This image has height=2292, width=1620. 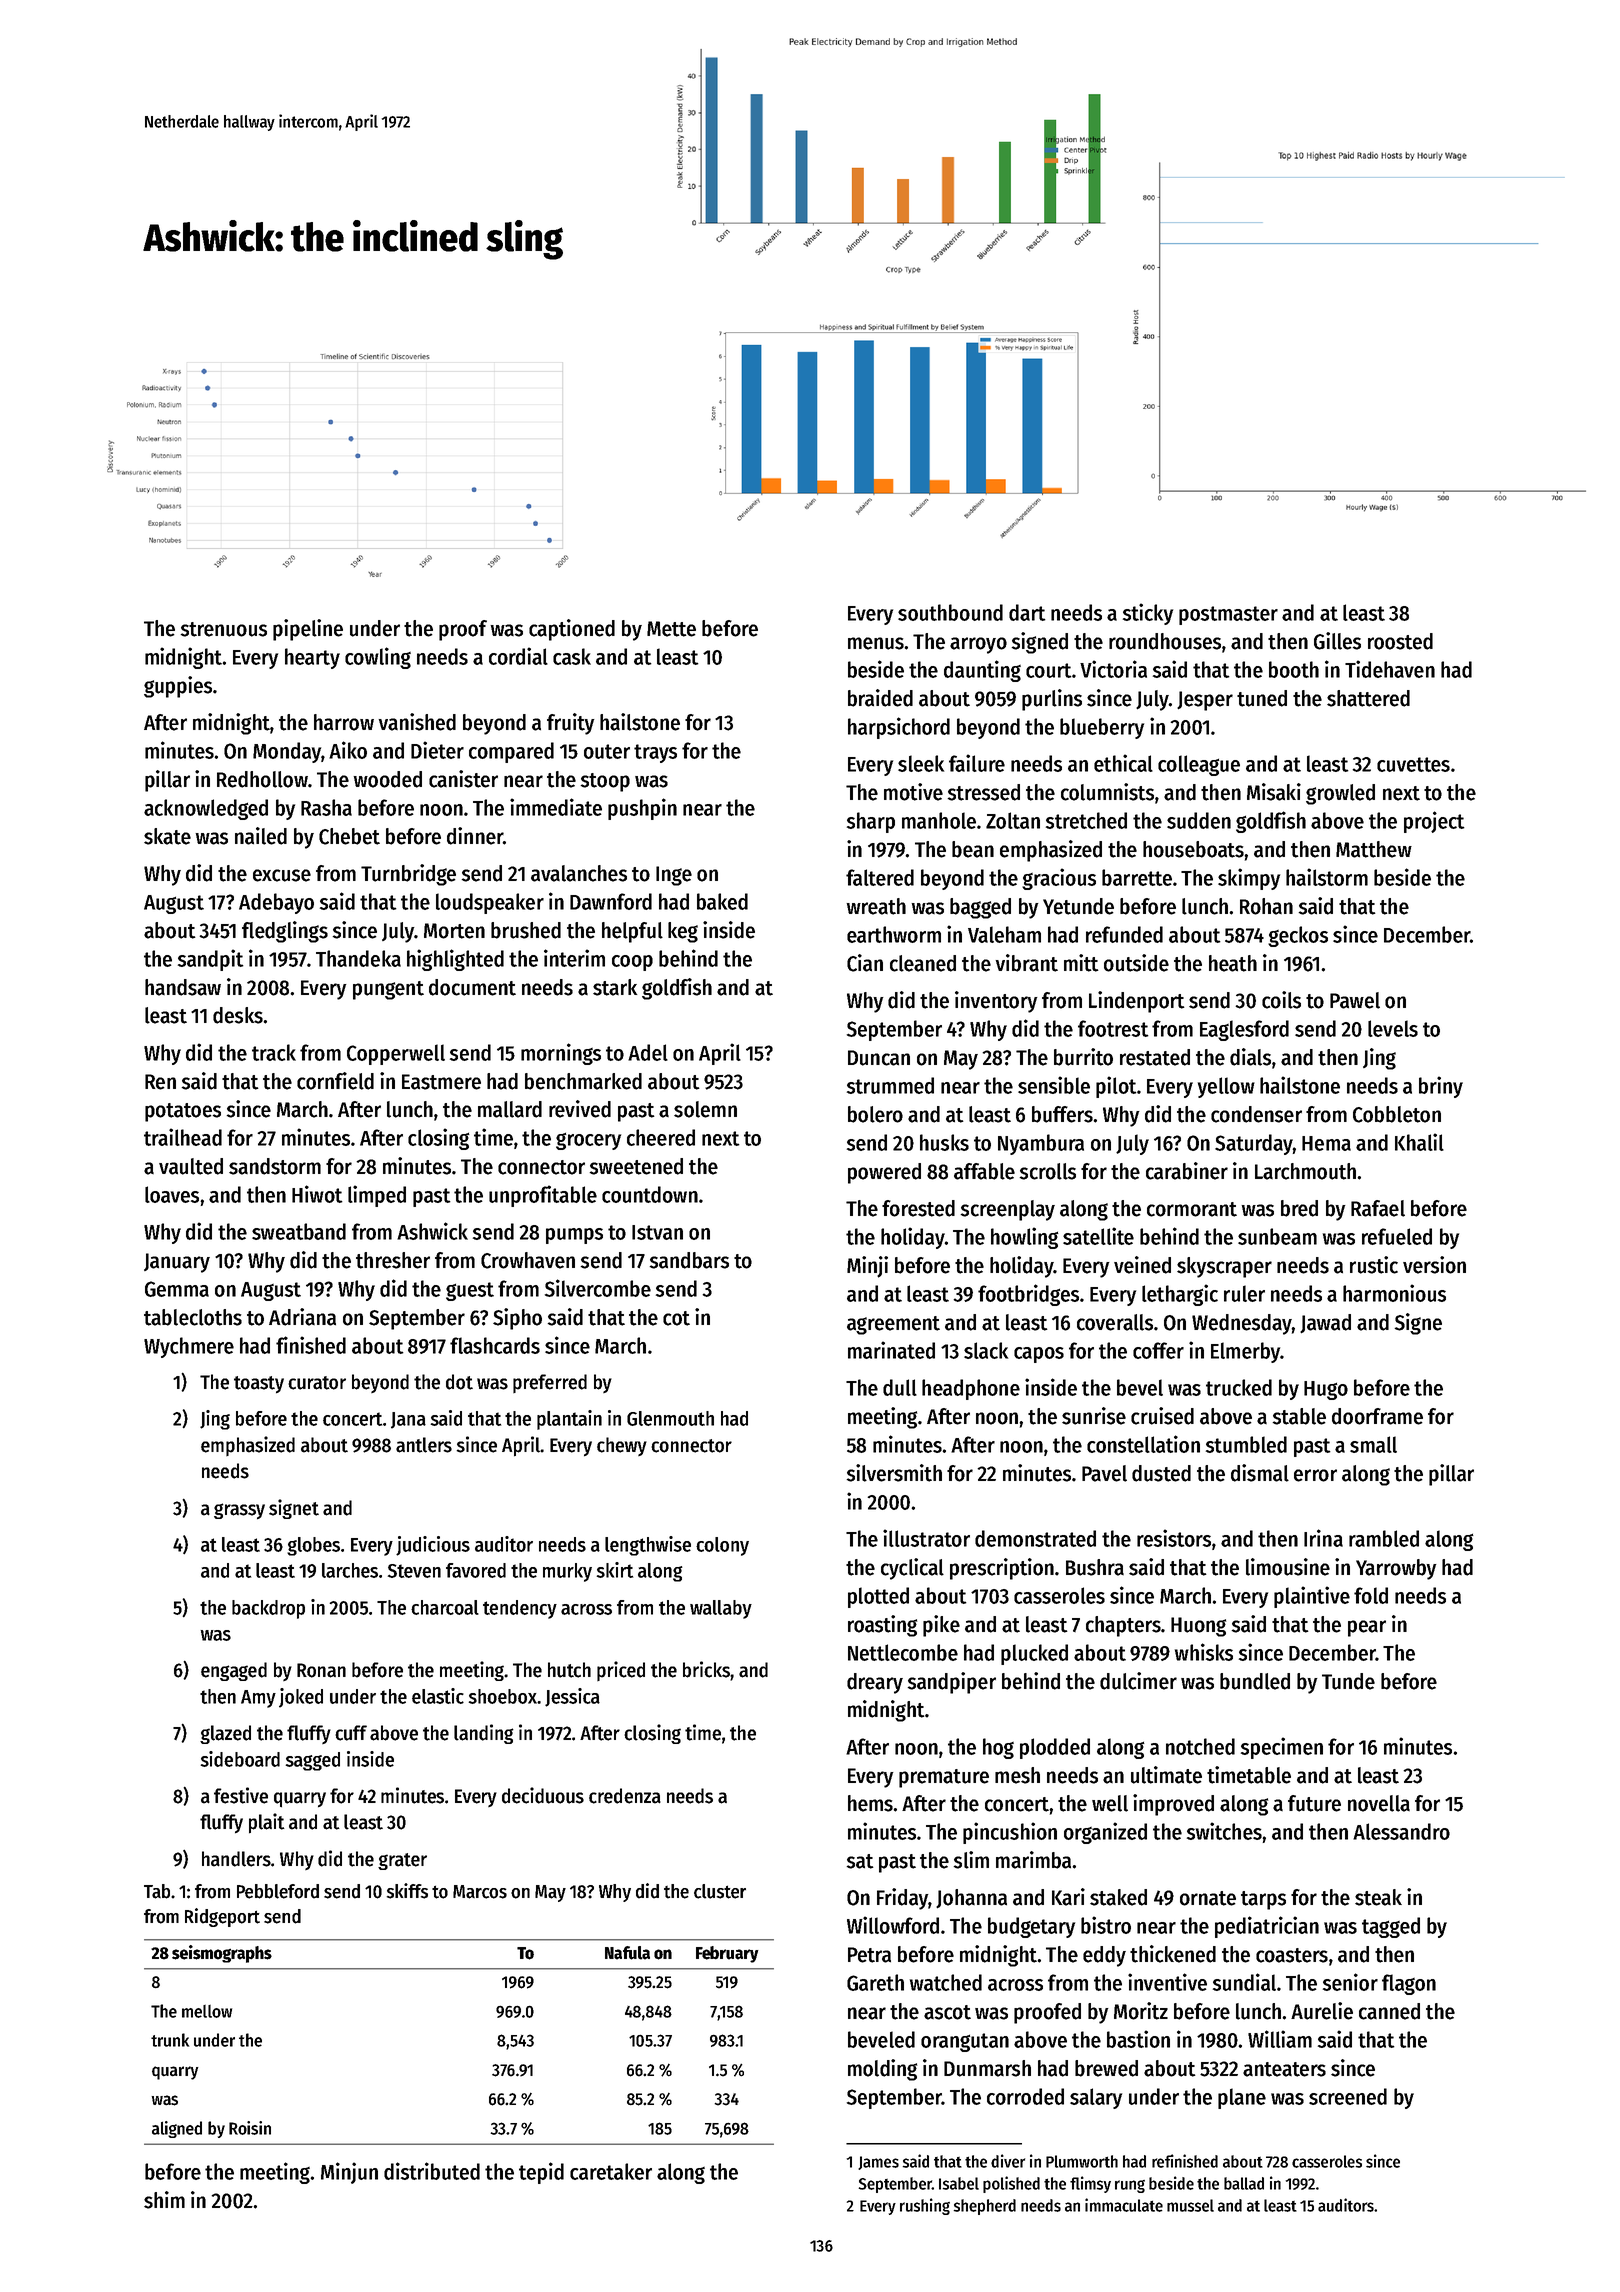 What do you see at coordinates (671, 629) in the image?
I see `Mette` at bounding box center [671, 629].
